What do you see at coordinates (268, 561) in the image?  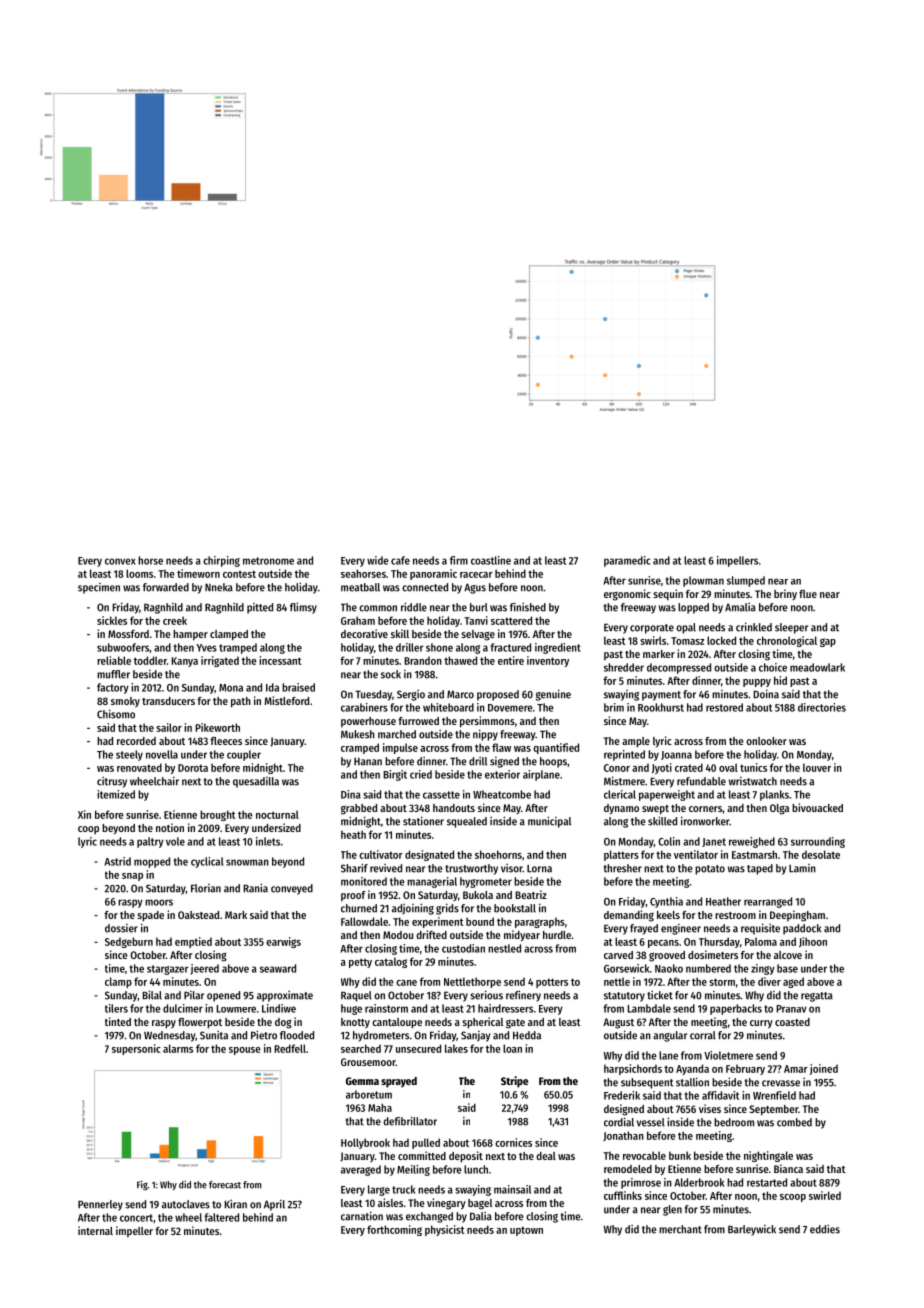 I see `metronome` at bounding box center [268, 561].
